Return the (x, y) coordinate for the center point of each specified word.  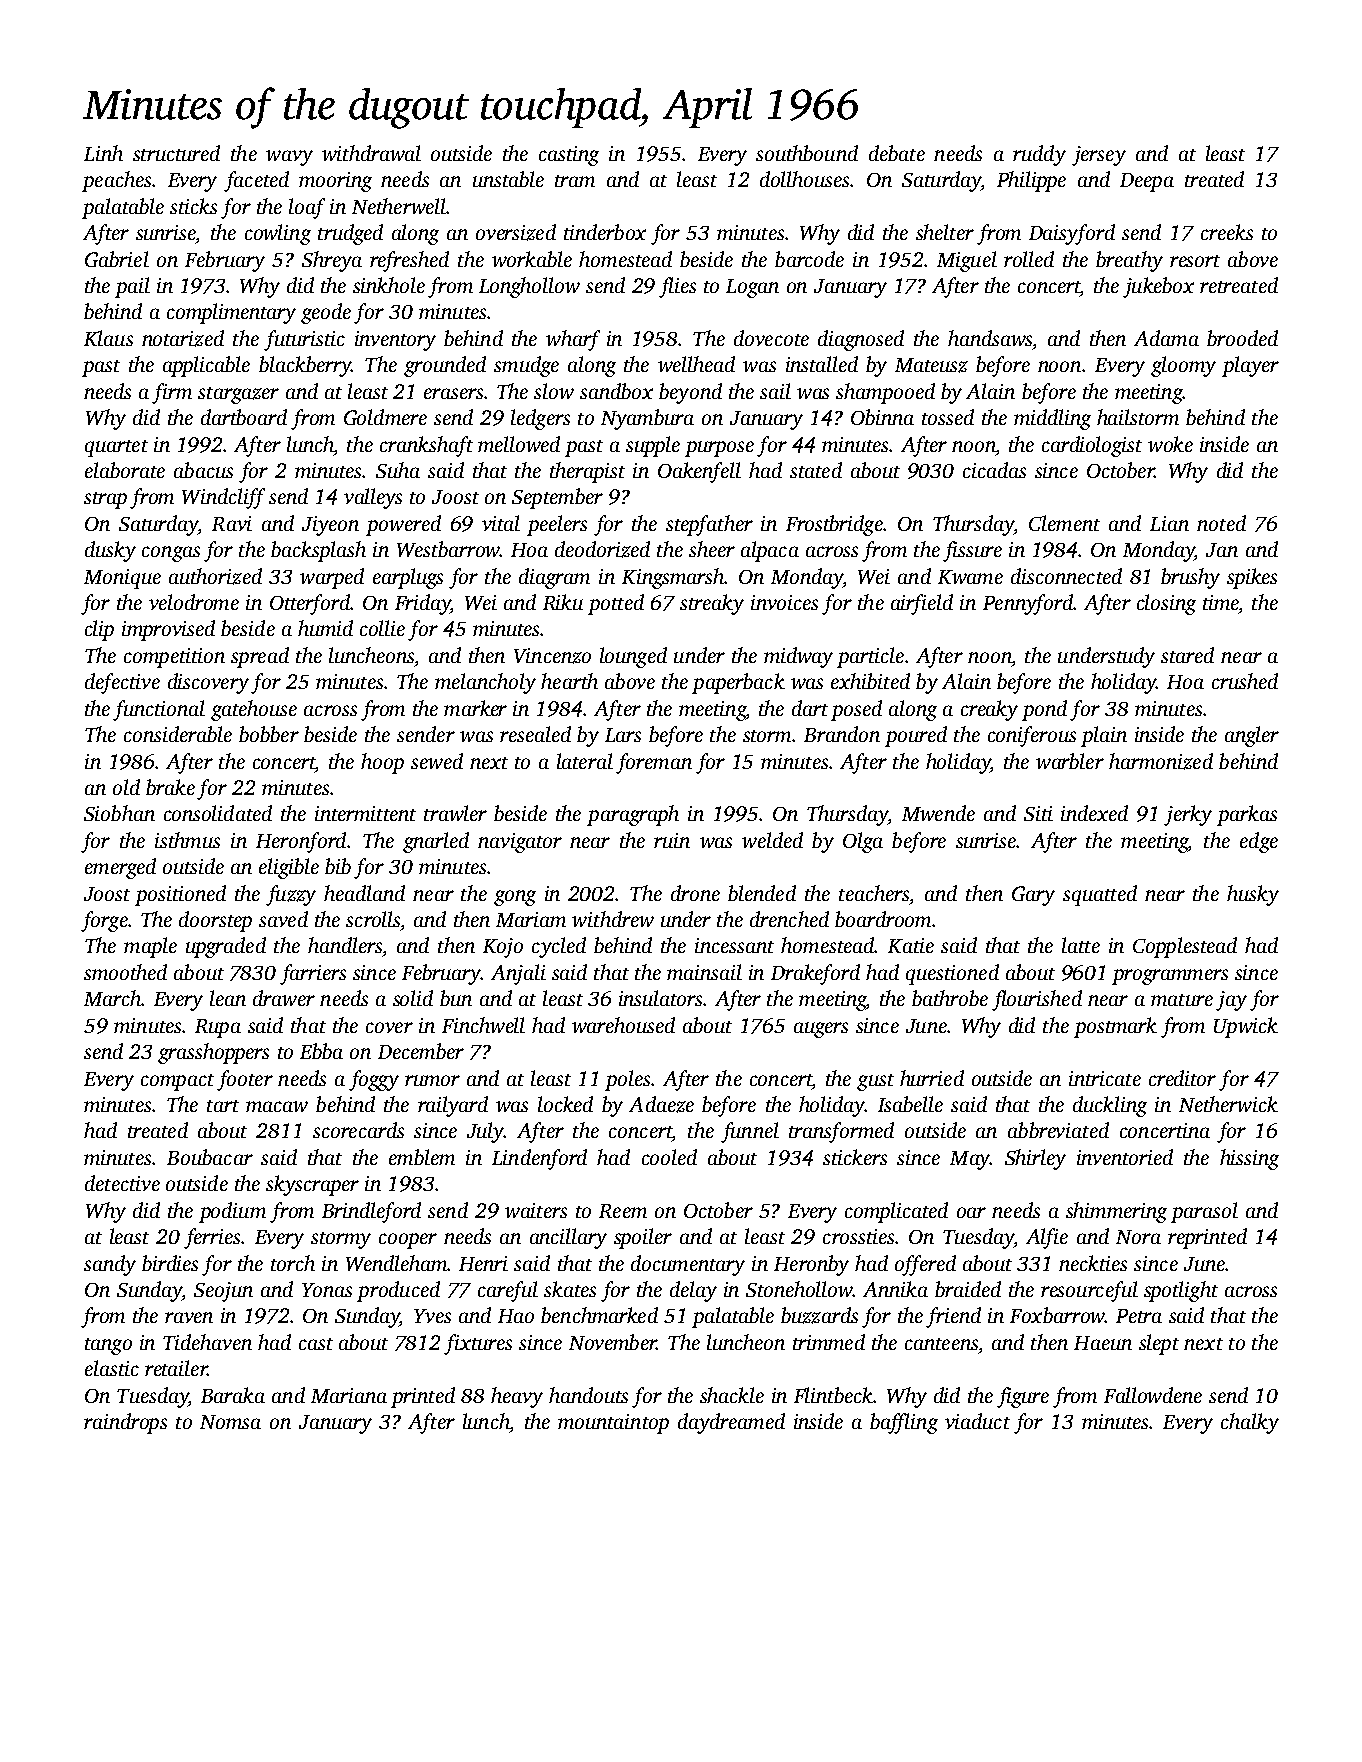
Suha (398, 470)
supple (653, 446)
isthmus (187, 840)
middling (1052, 419)
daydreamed (731, 1423)
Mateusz (931, 365)
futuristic (304, 340)
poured (916, 736)
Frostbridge (834, 525)
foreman (654, 763)
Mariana (349, 1395)
